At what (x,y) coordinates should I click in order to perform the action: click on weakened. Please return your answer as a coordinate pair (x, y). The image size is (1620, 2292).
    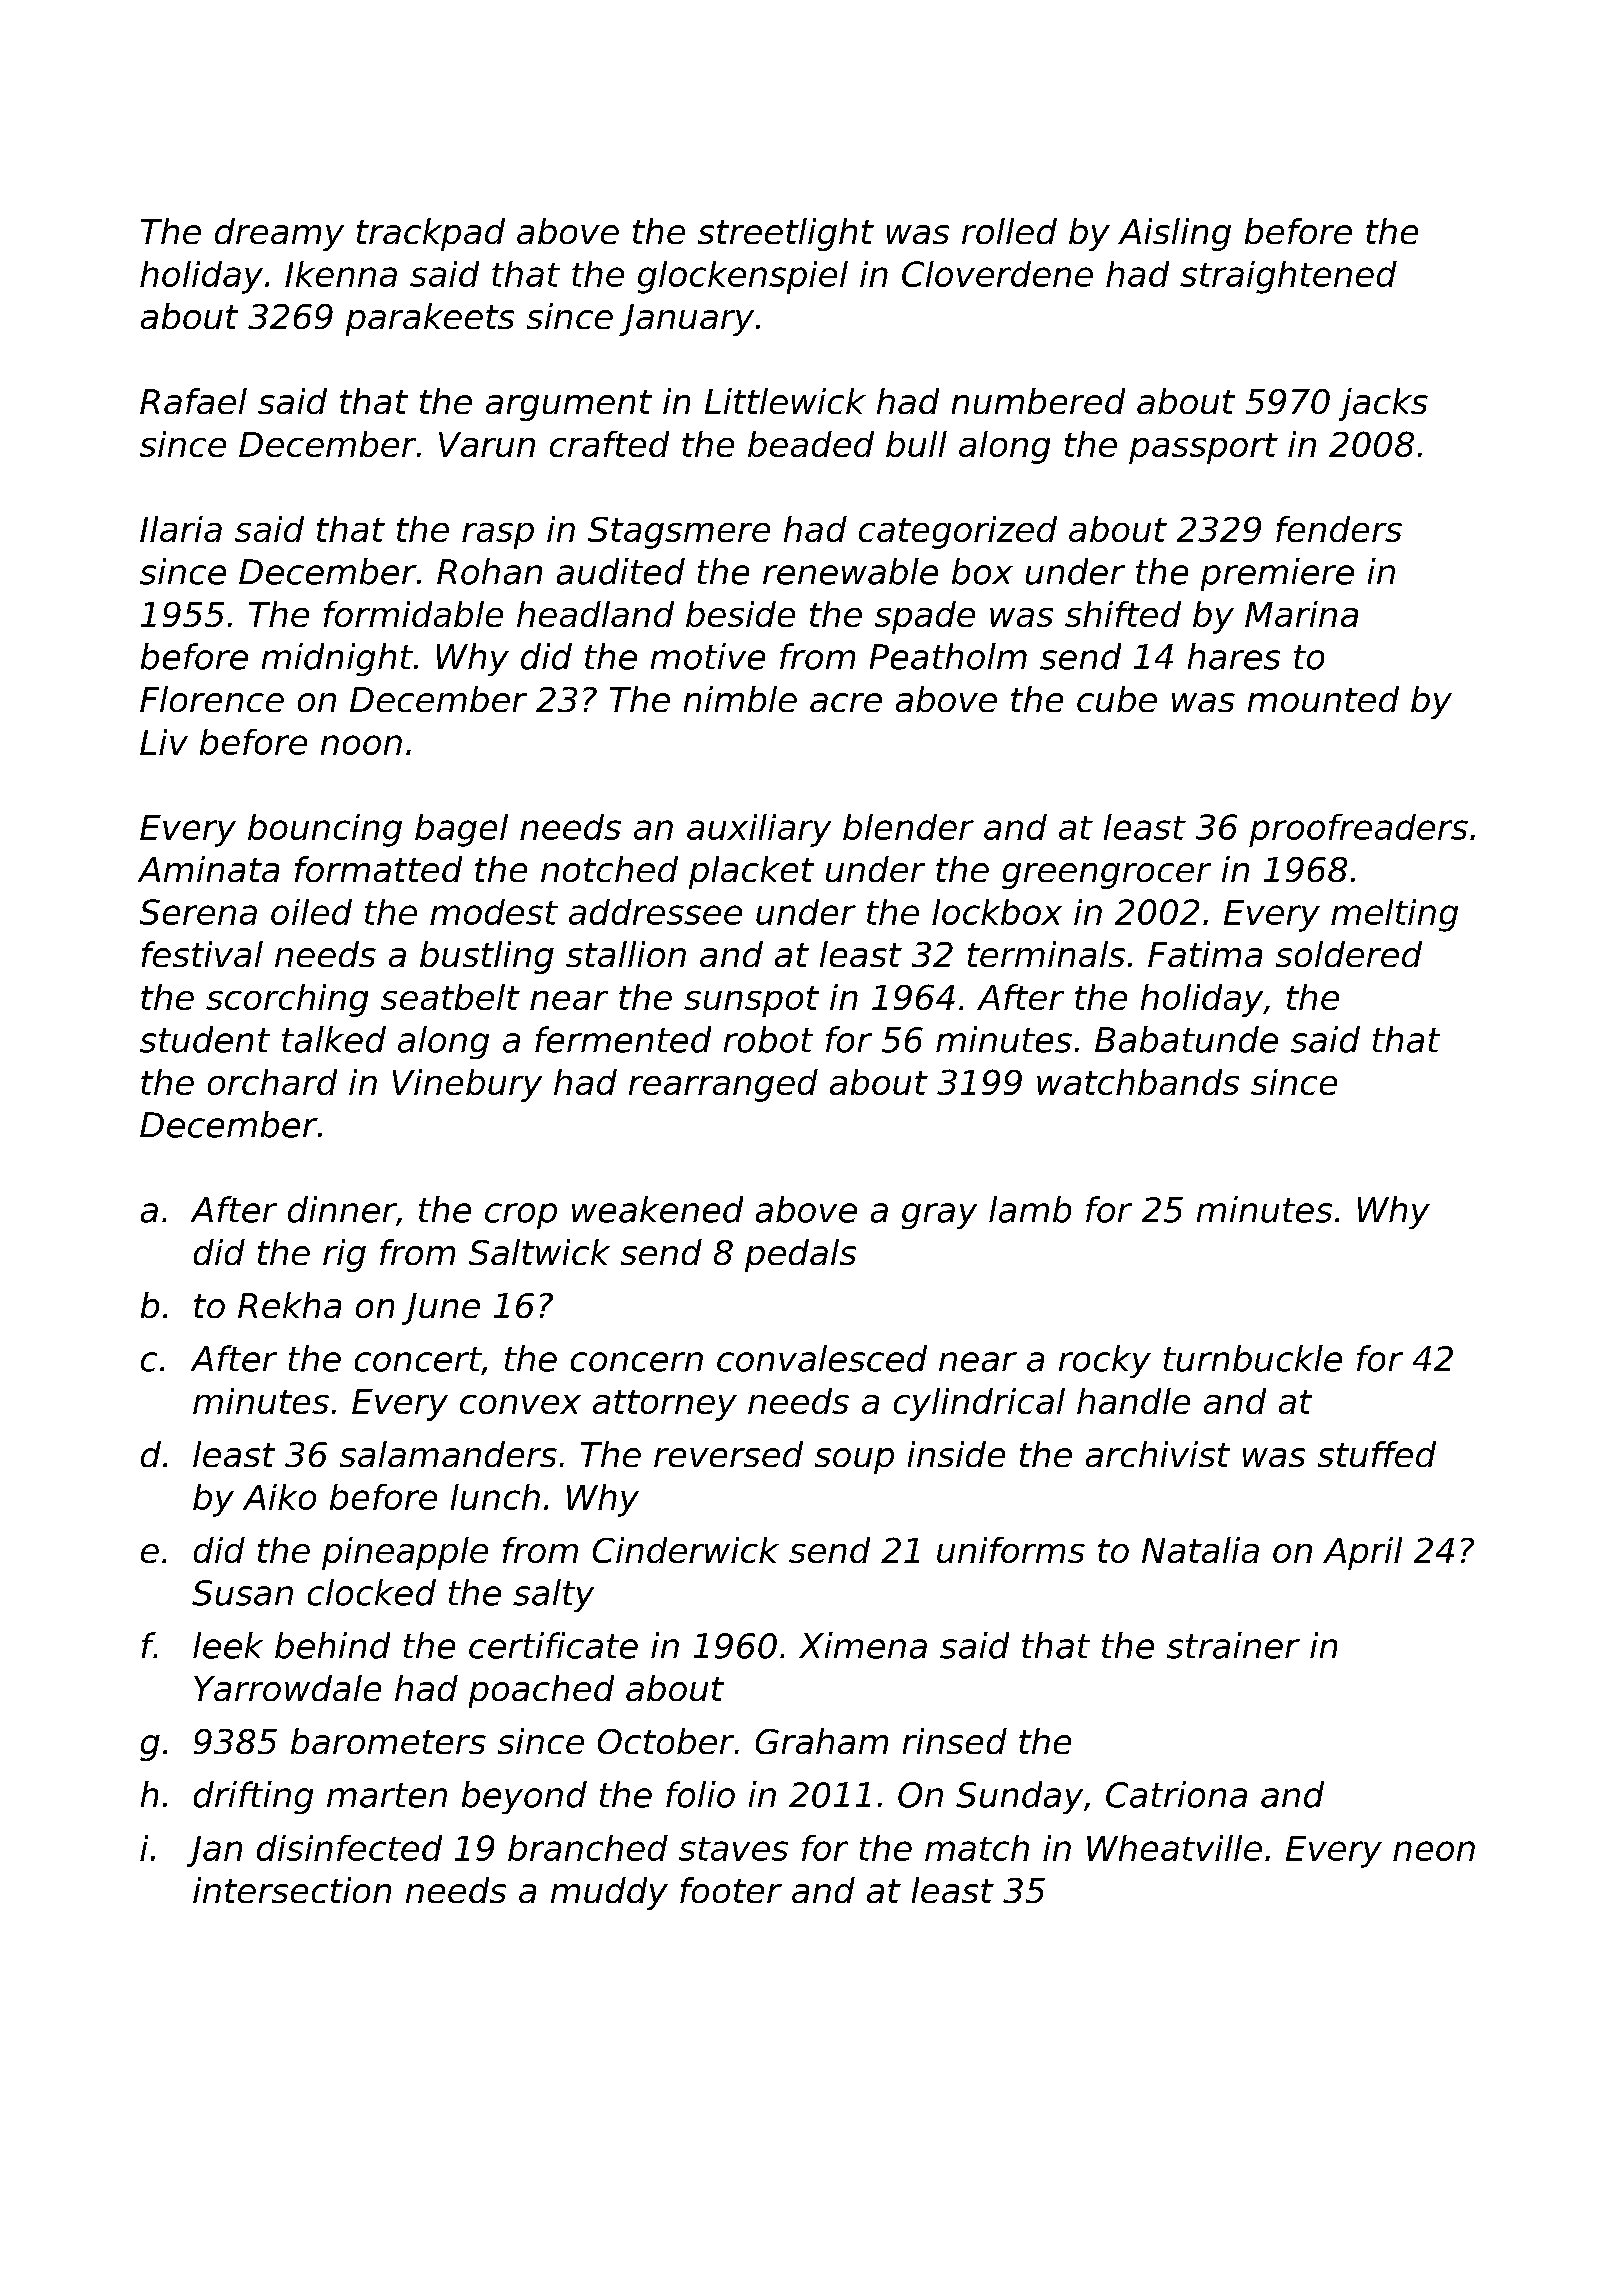
    Looking at the image, I should click on (657, 1209).
